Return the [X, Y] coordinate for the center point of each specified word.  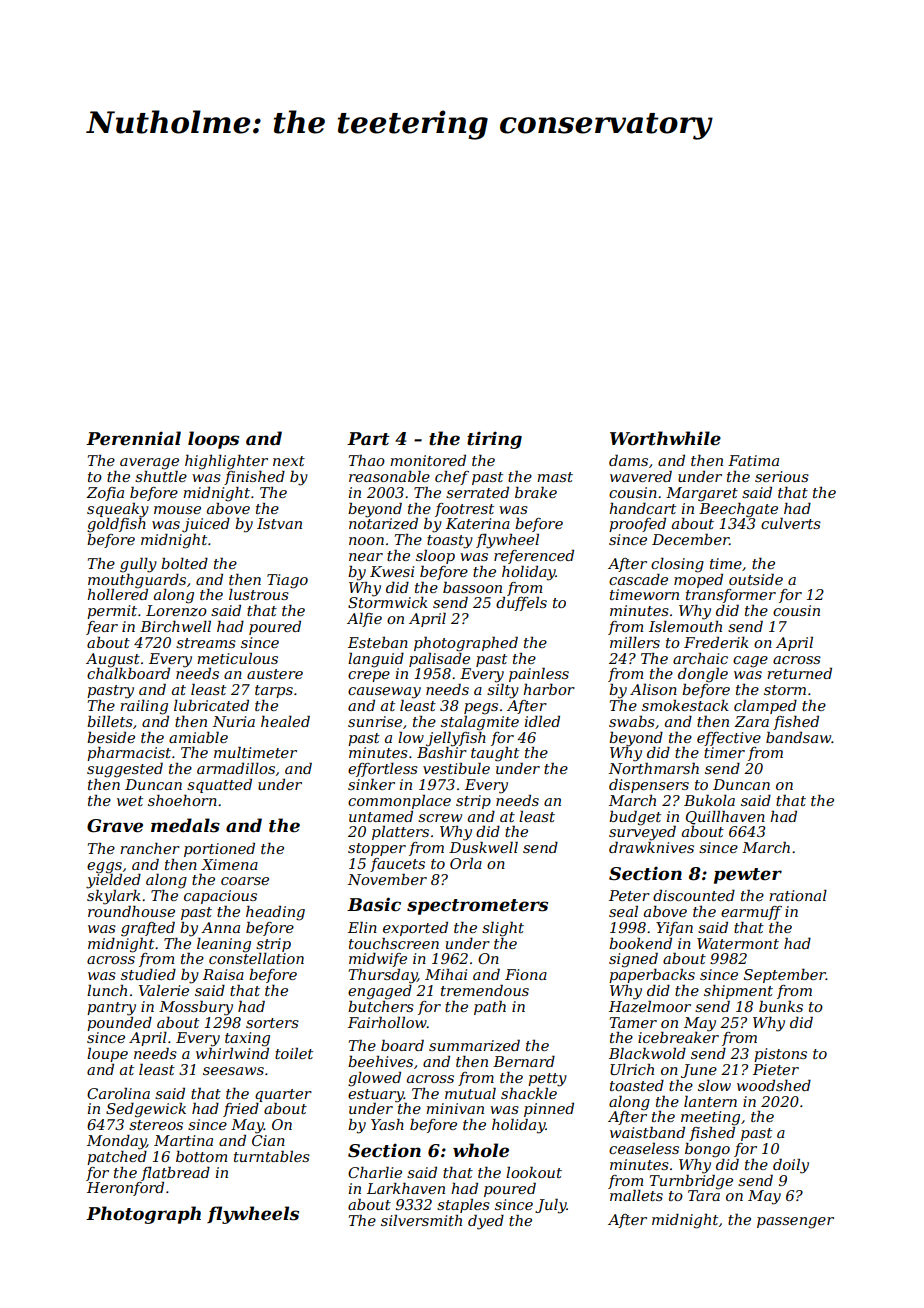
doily [791, 1166]
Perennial [133, 438]
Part [368, 439]
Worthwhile [665, 438]
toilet [294, 1053]
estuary [376, 1096]
